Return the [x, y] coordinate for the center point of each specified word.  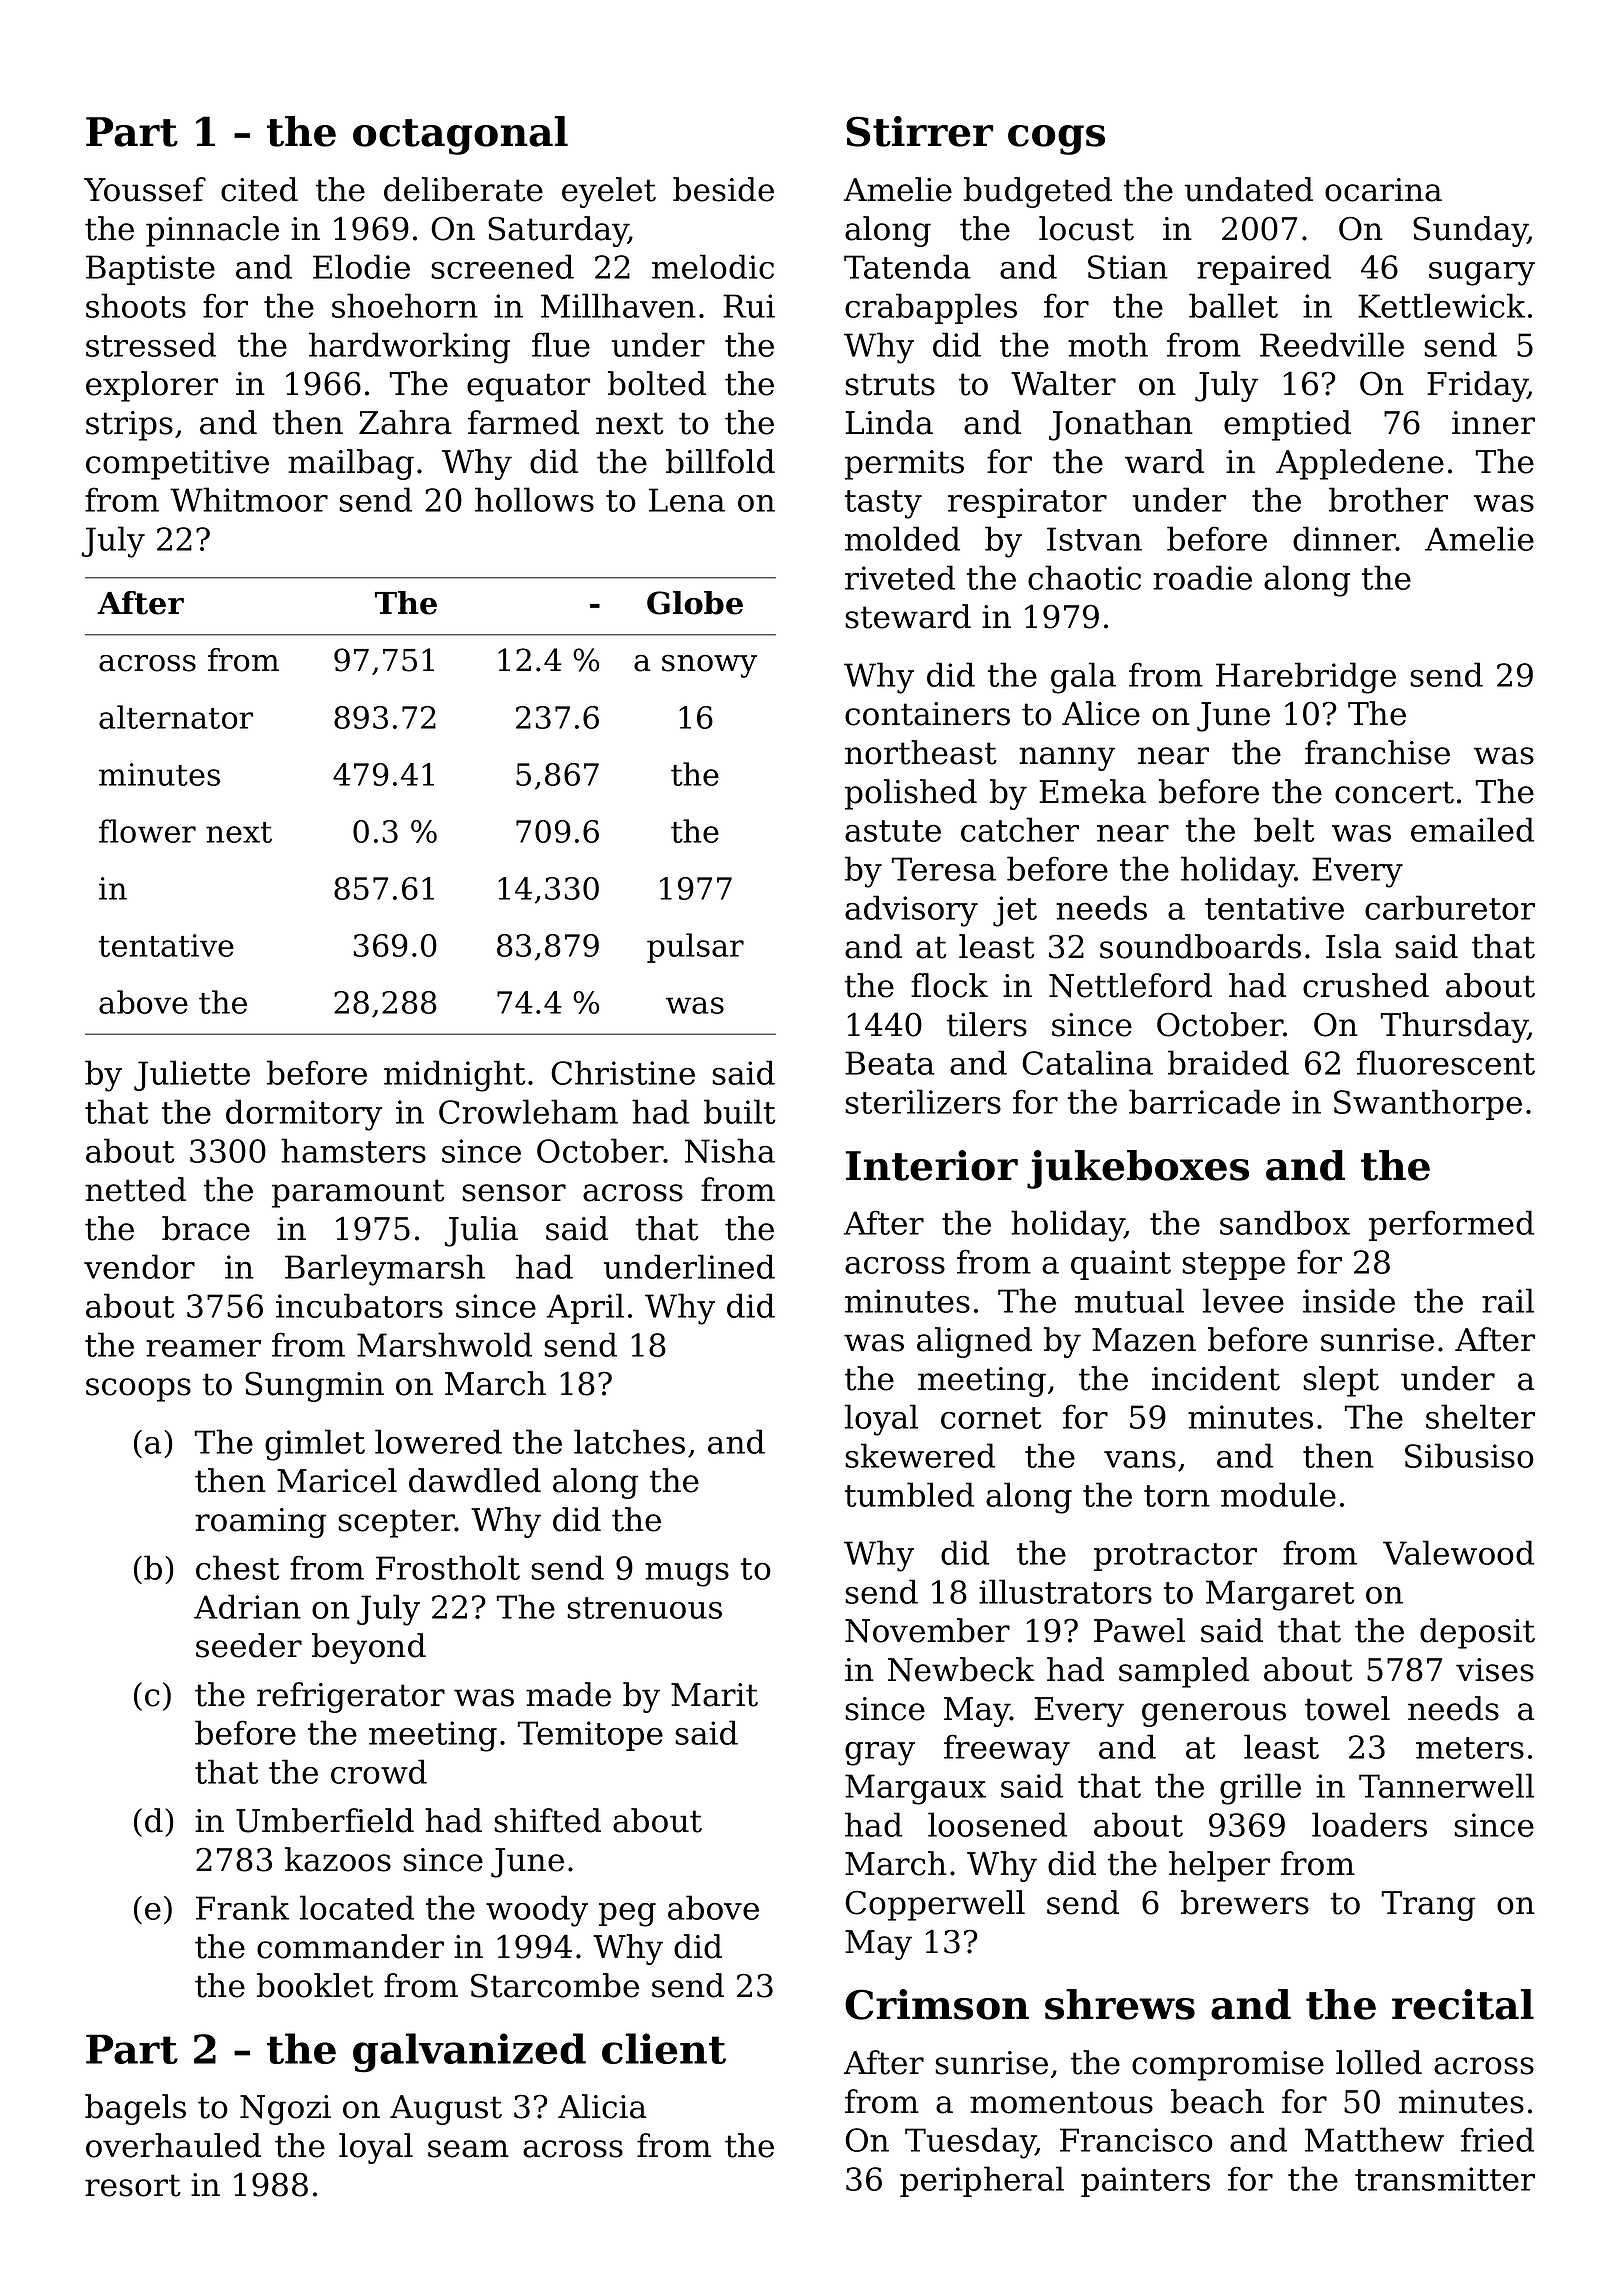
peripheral [982, 2181]
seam [468, 2149]
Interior [932, 1165]
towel [1347, 1708]
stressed [151, 344]
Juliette [192, 1075]
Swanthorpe [1428, 1104]
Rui [749, 306]
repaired [1264, 269]
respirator [1027, 503]
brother [1388, 499]
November [927, 1630]
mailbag [351, 464]
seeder [249, 1645]
